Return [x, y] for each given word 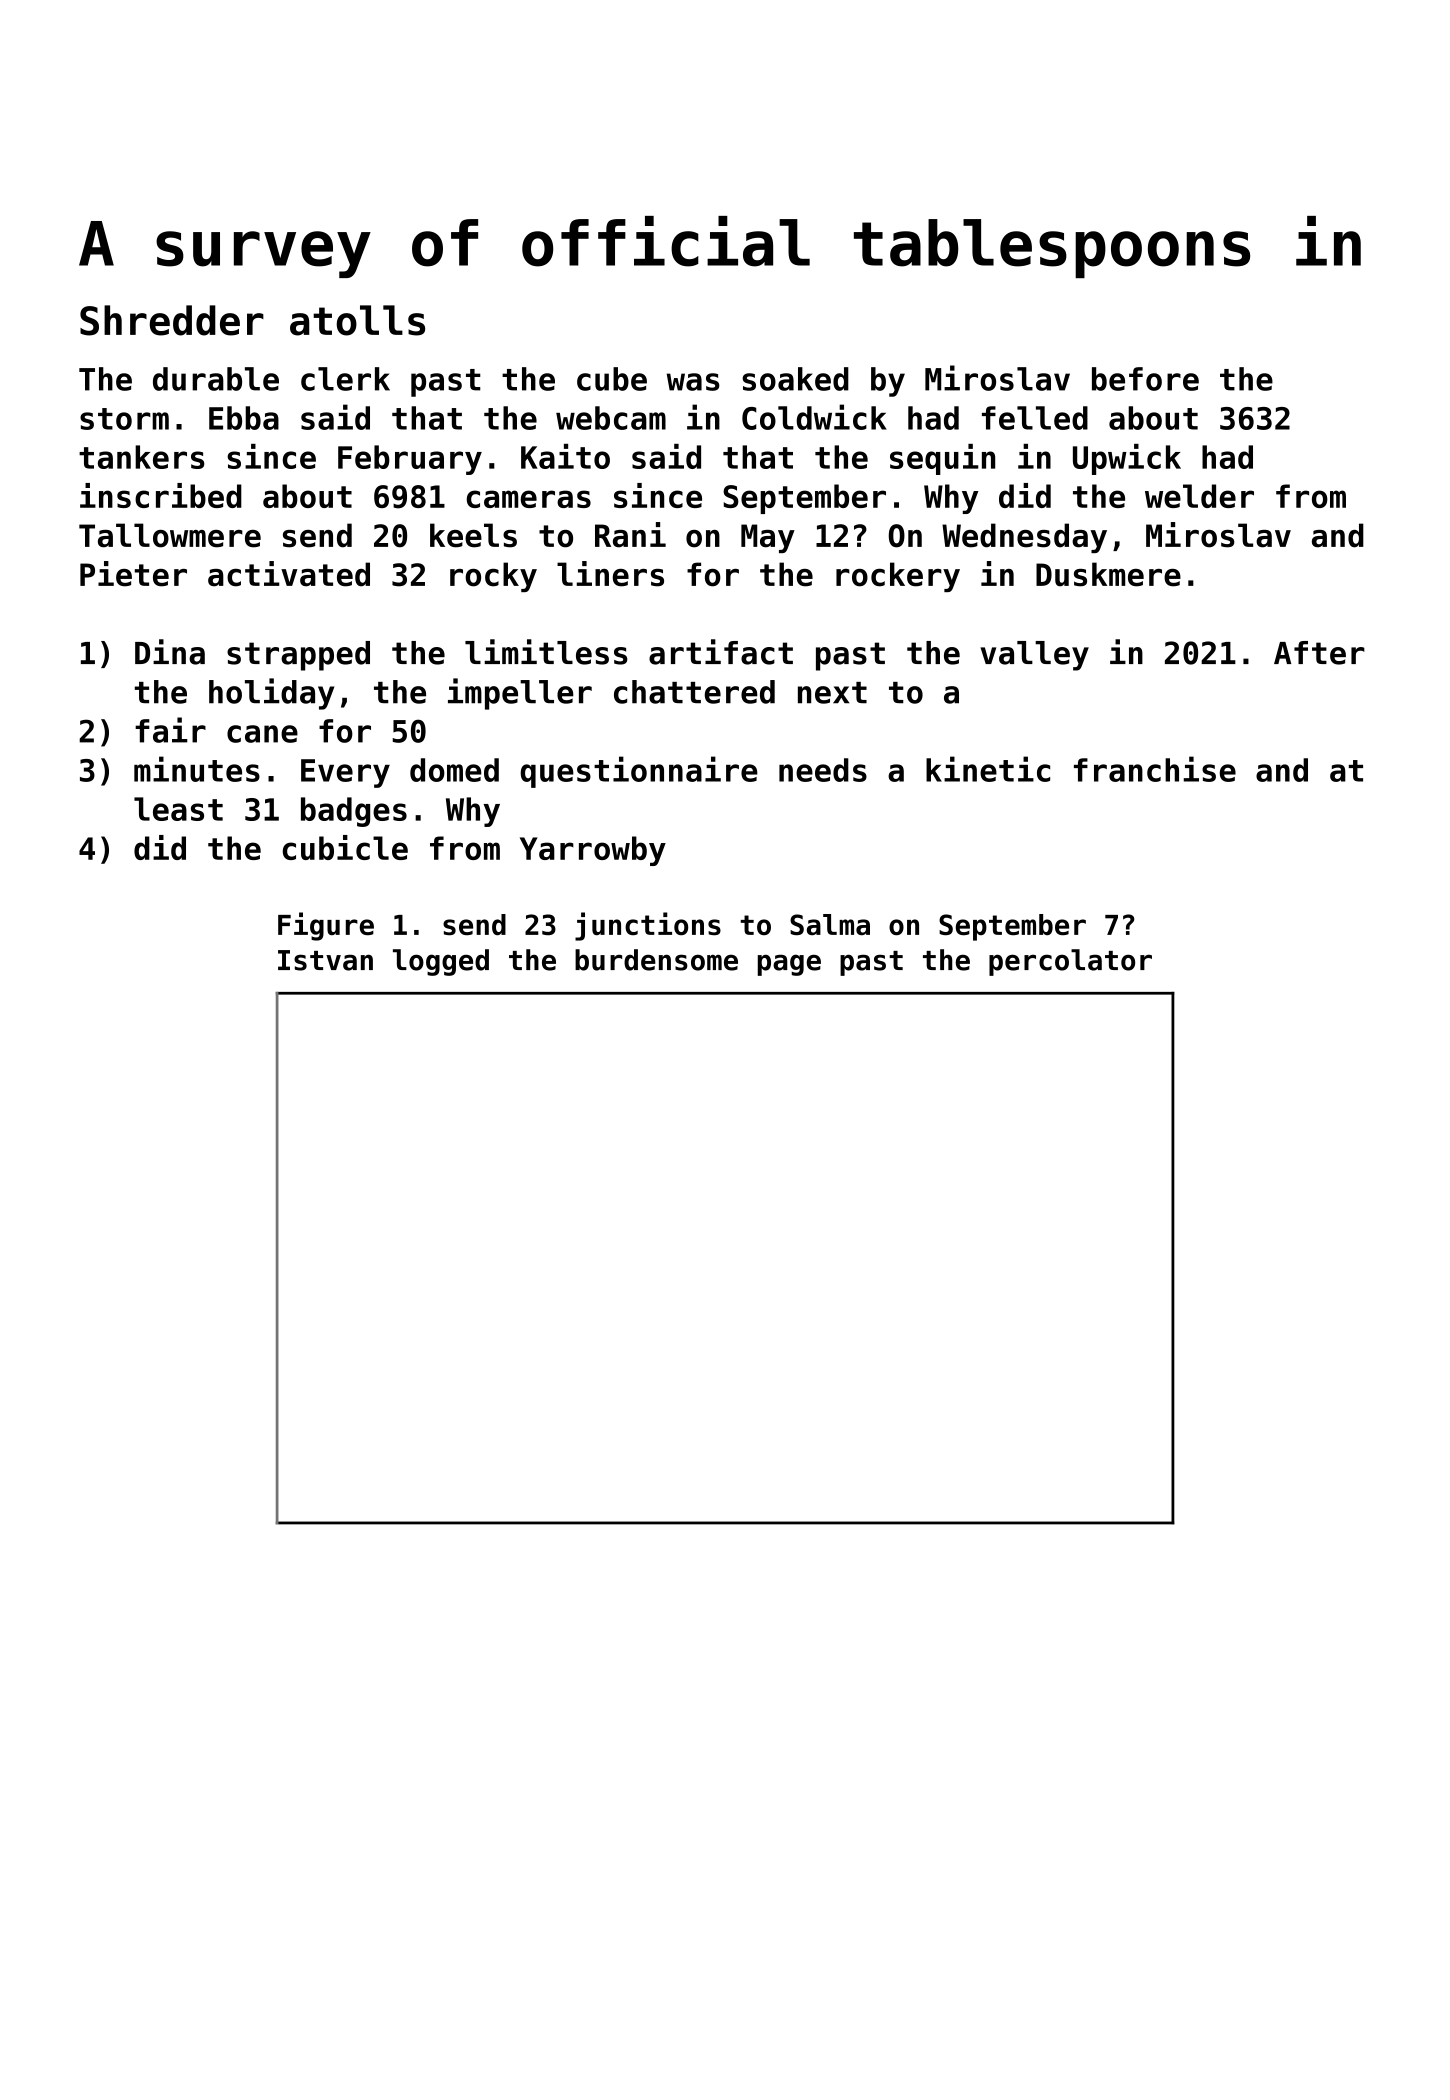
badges [354, 812]
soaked [795, 379]
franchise [1155, 769]
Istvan [325, 960]
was [693, 382]
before [1145, 379]
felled [1035, 418]
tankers [142, 457]
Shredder [172, 320]
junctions [648, 926]
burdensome [656, 960]
